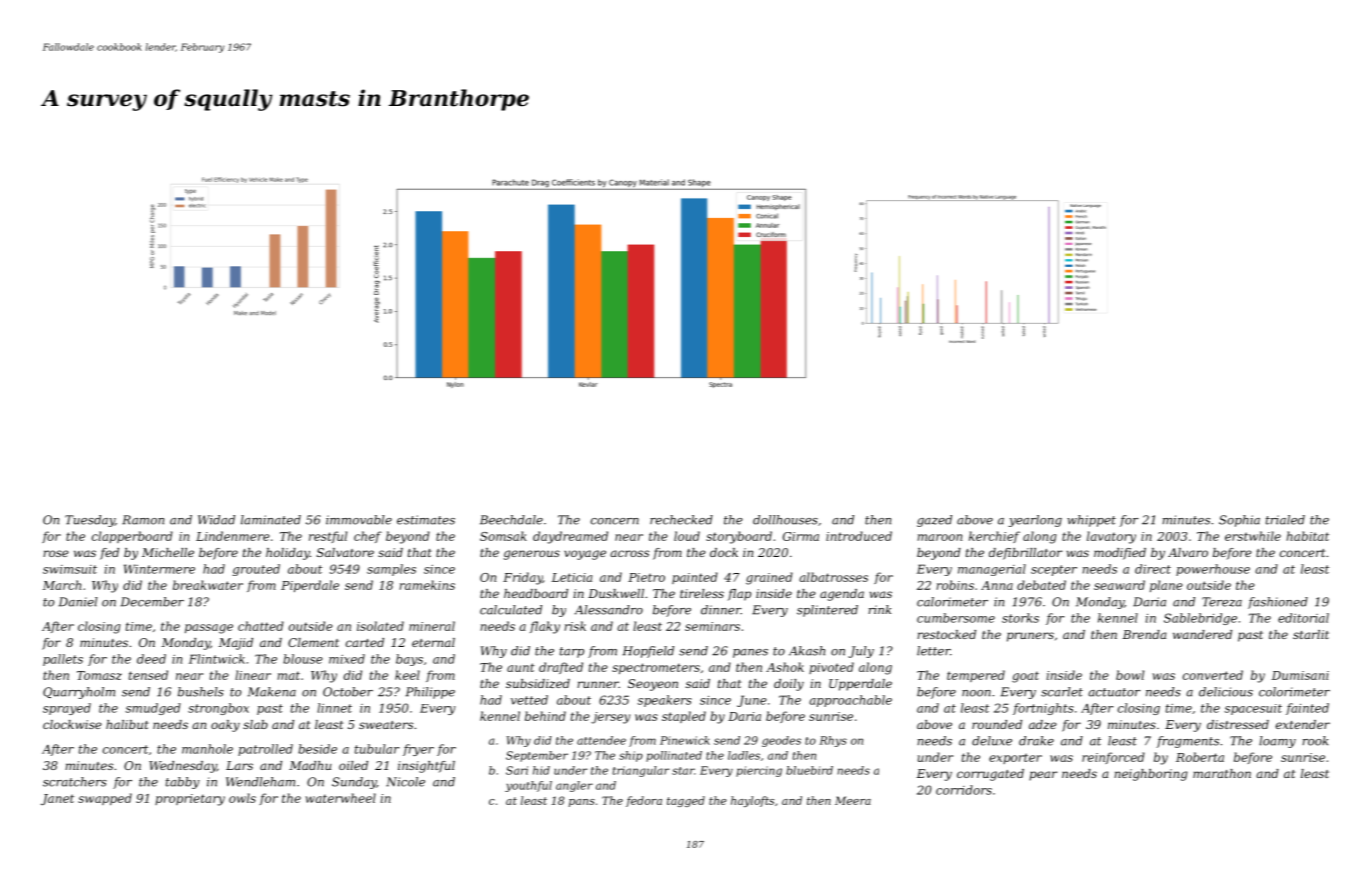 The height and width of the screenshot is (887, 1372). Describe the element at coordinates (511, 520) in the screenshot. I see `Beechdale` at that location.
